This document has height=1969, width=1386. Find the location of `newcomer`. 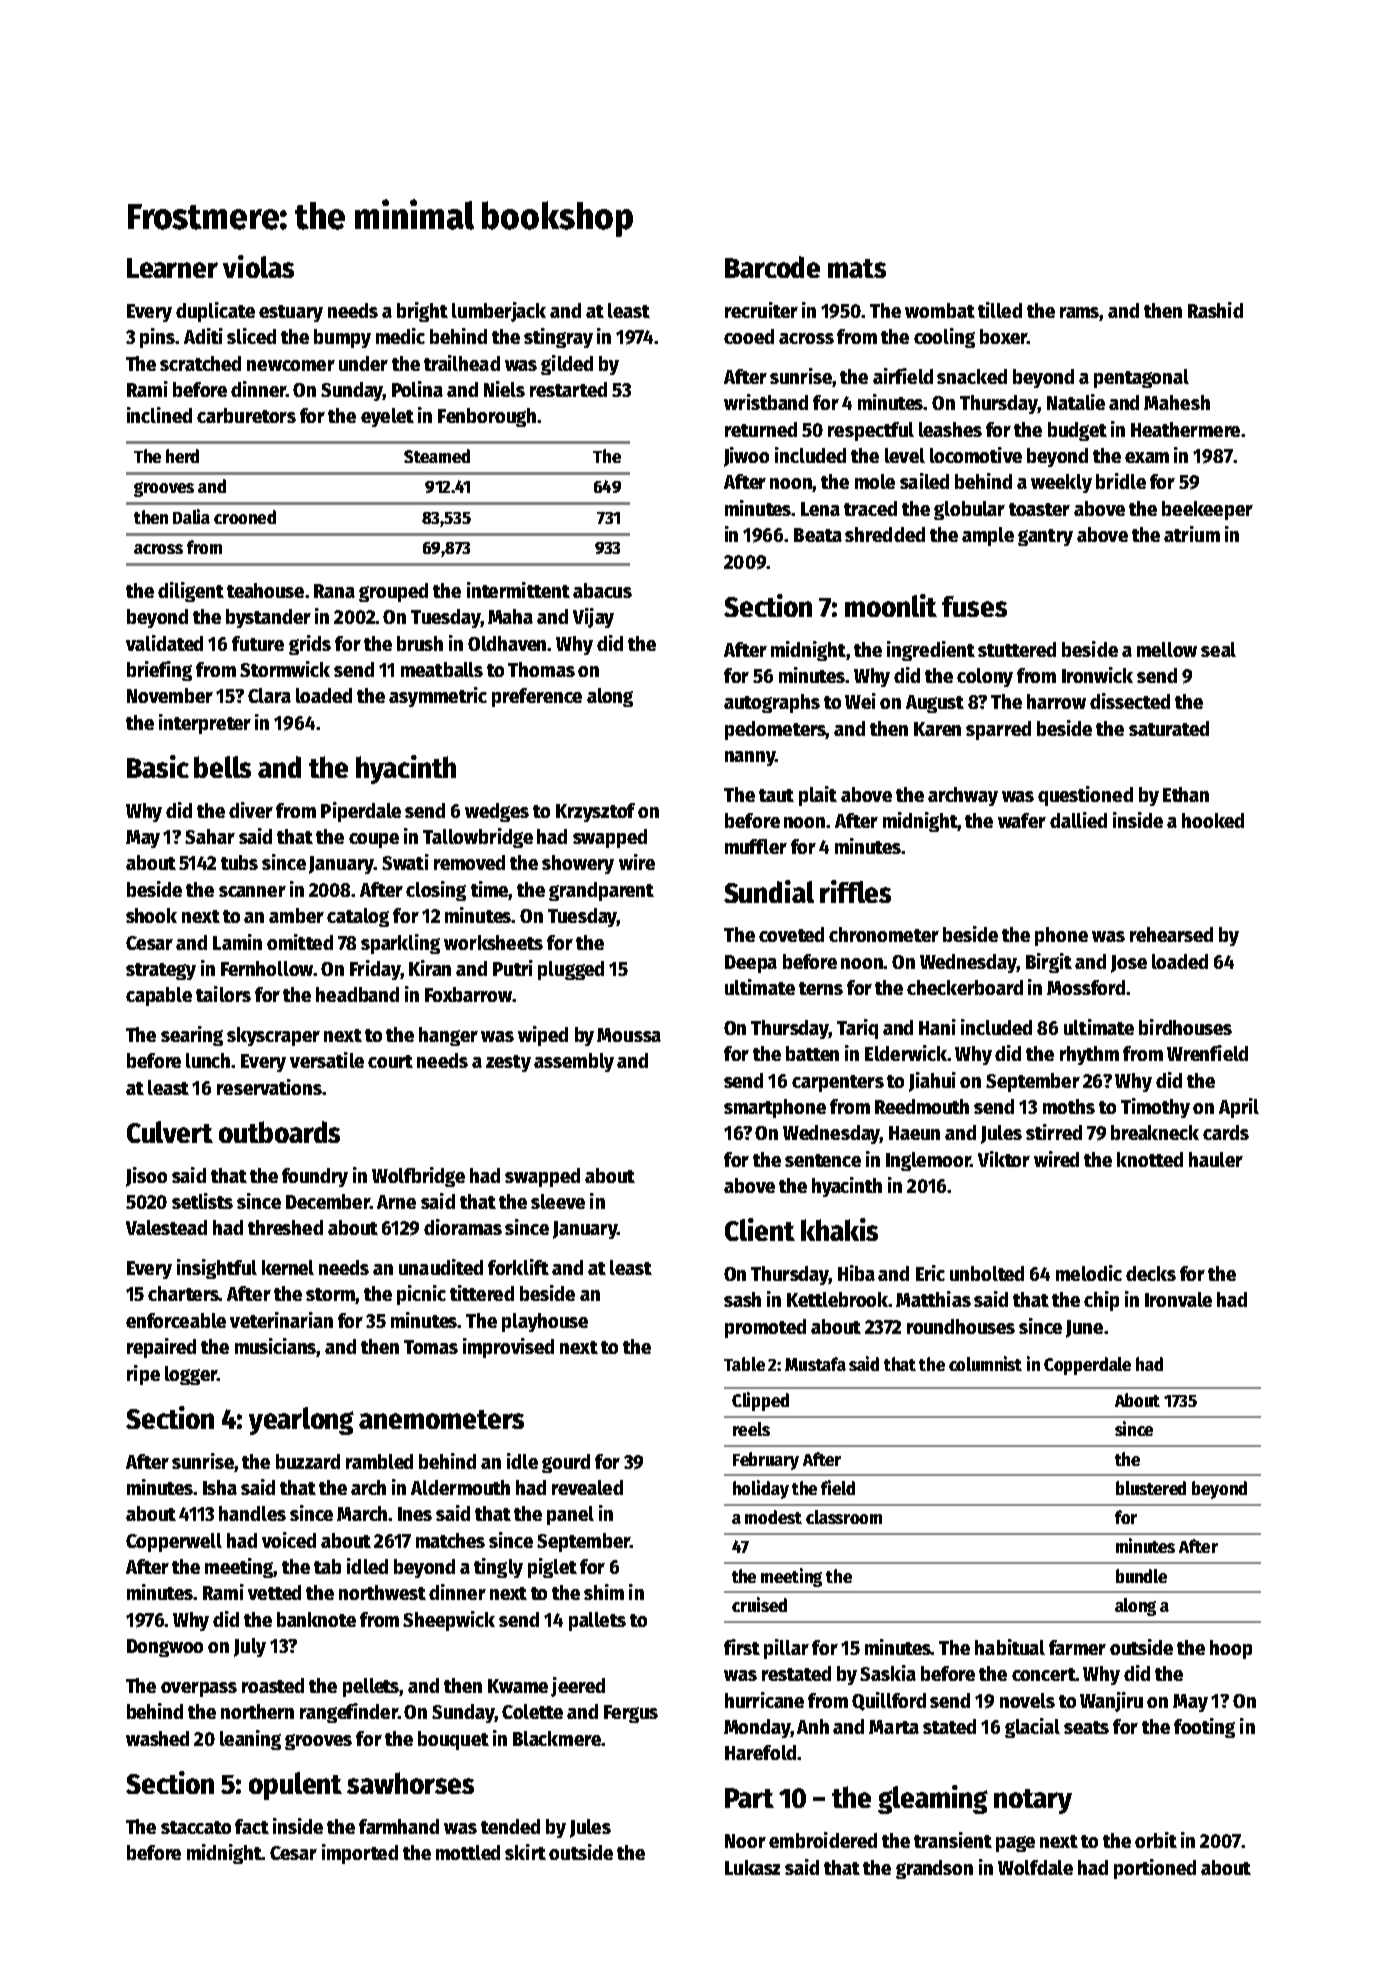

newcomer is located at coordinates (291, 365).
